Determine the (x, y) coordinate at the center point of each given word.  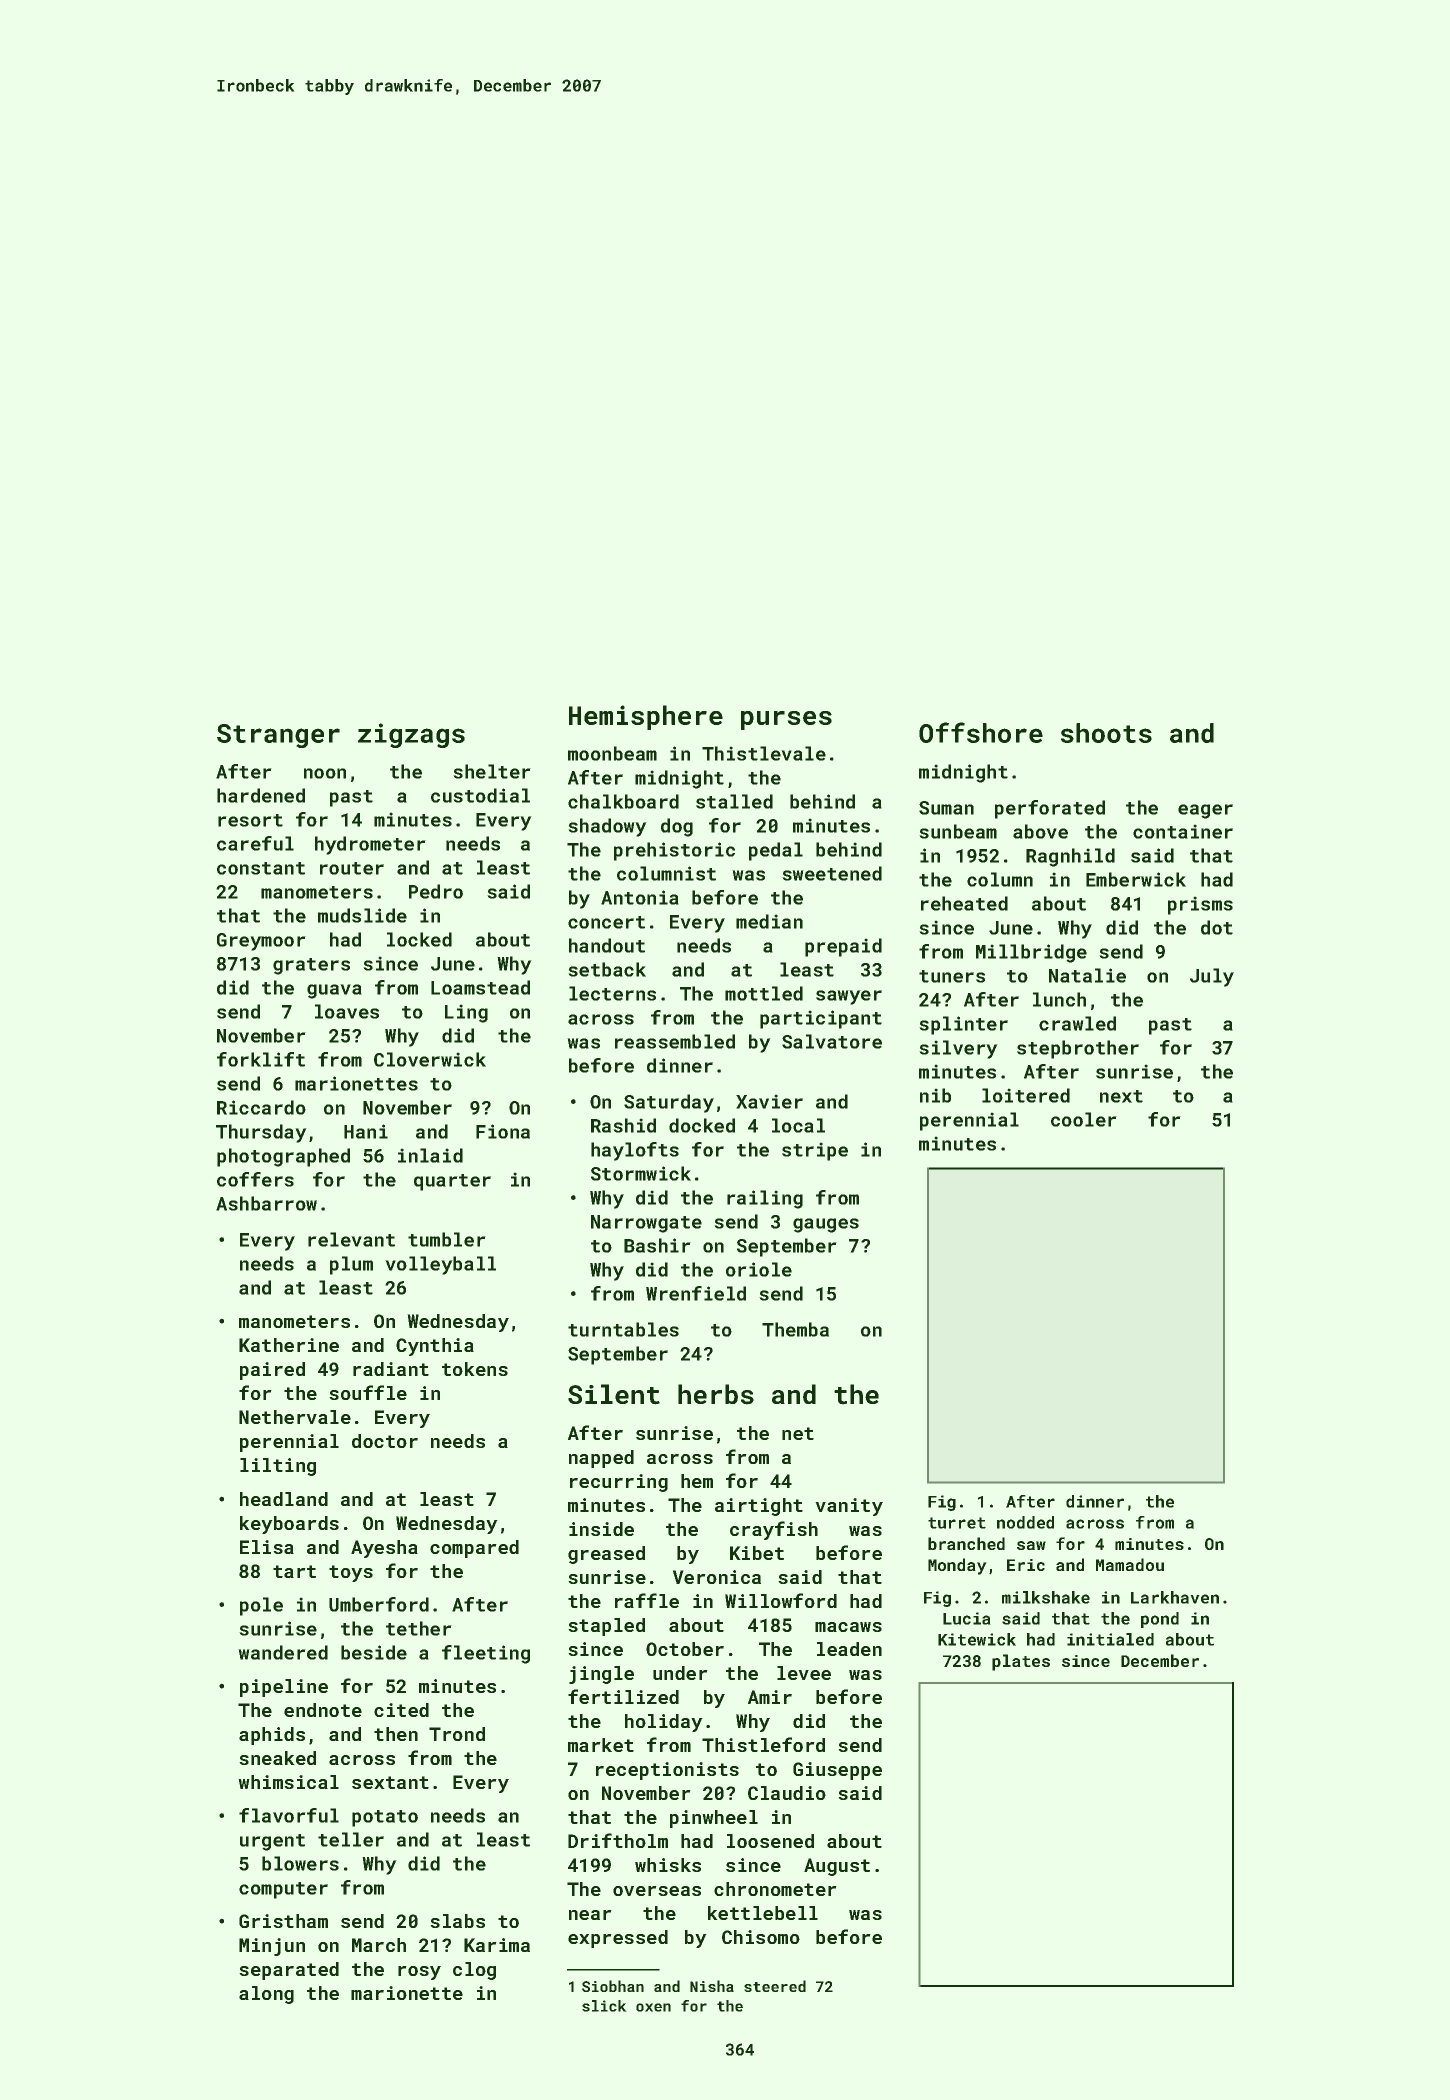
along (266, 1995)
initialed (1110, 1639)
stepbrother (1078, 1049)
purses (786, 720)
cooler (1084, 1119)
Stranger (278, 736)
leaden (849, 1649)
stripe (815, 1151)
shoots (1106, 733)
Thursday (261, 1133)
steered (775, 1986)
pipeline (284, 1688)
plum (351, 1265)
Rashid (623, 1125)
